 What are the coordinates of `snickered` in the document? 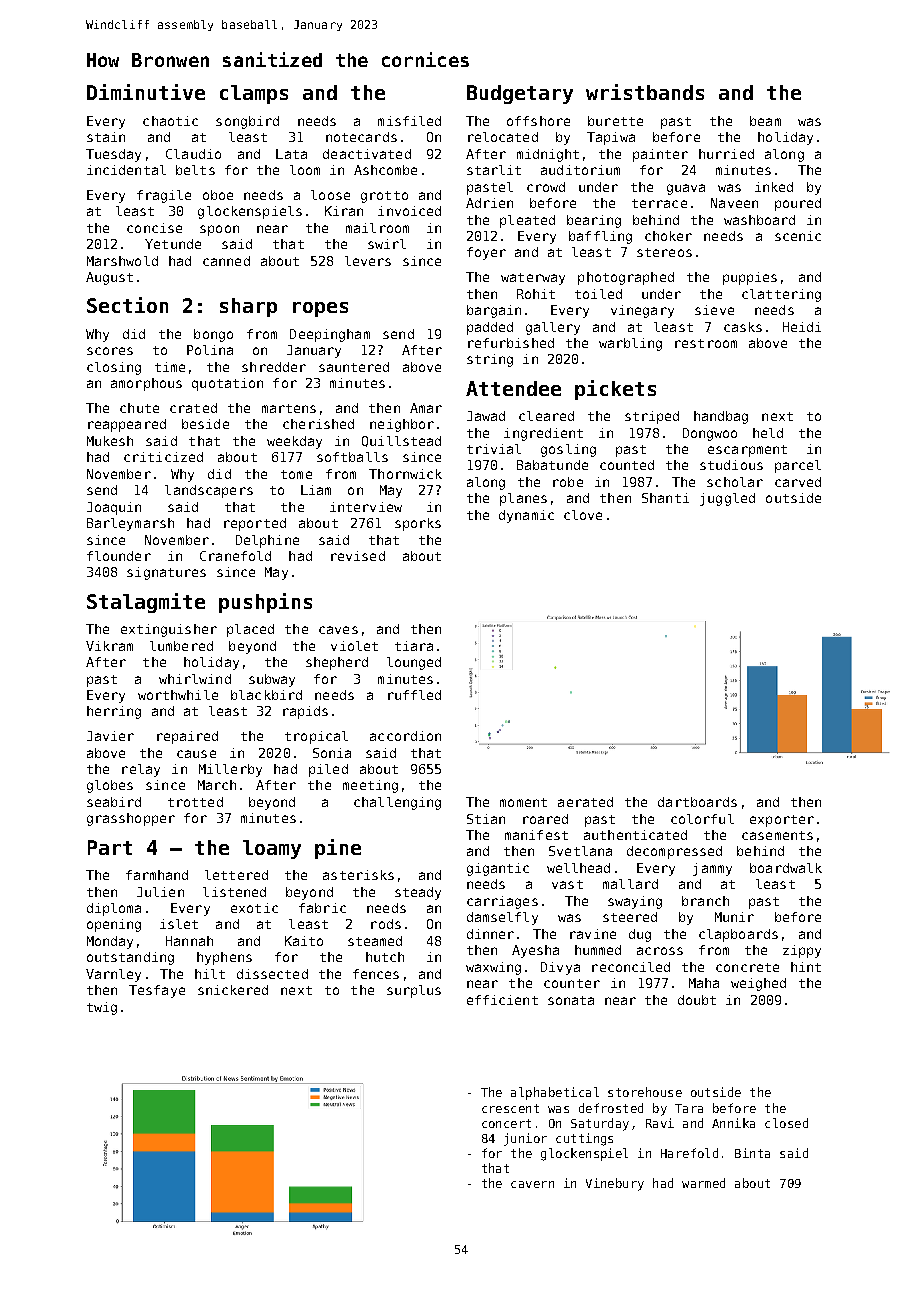 It's located at (233, 990).
